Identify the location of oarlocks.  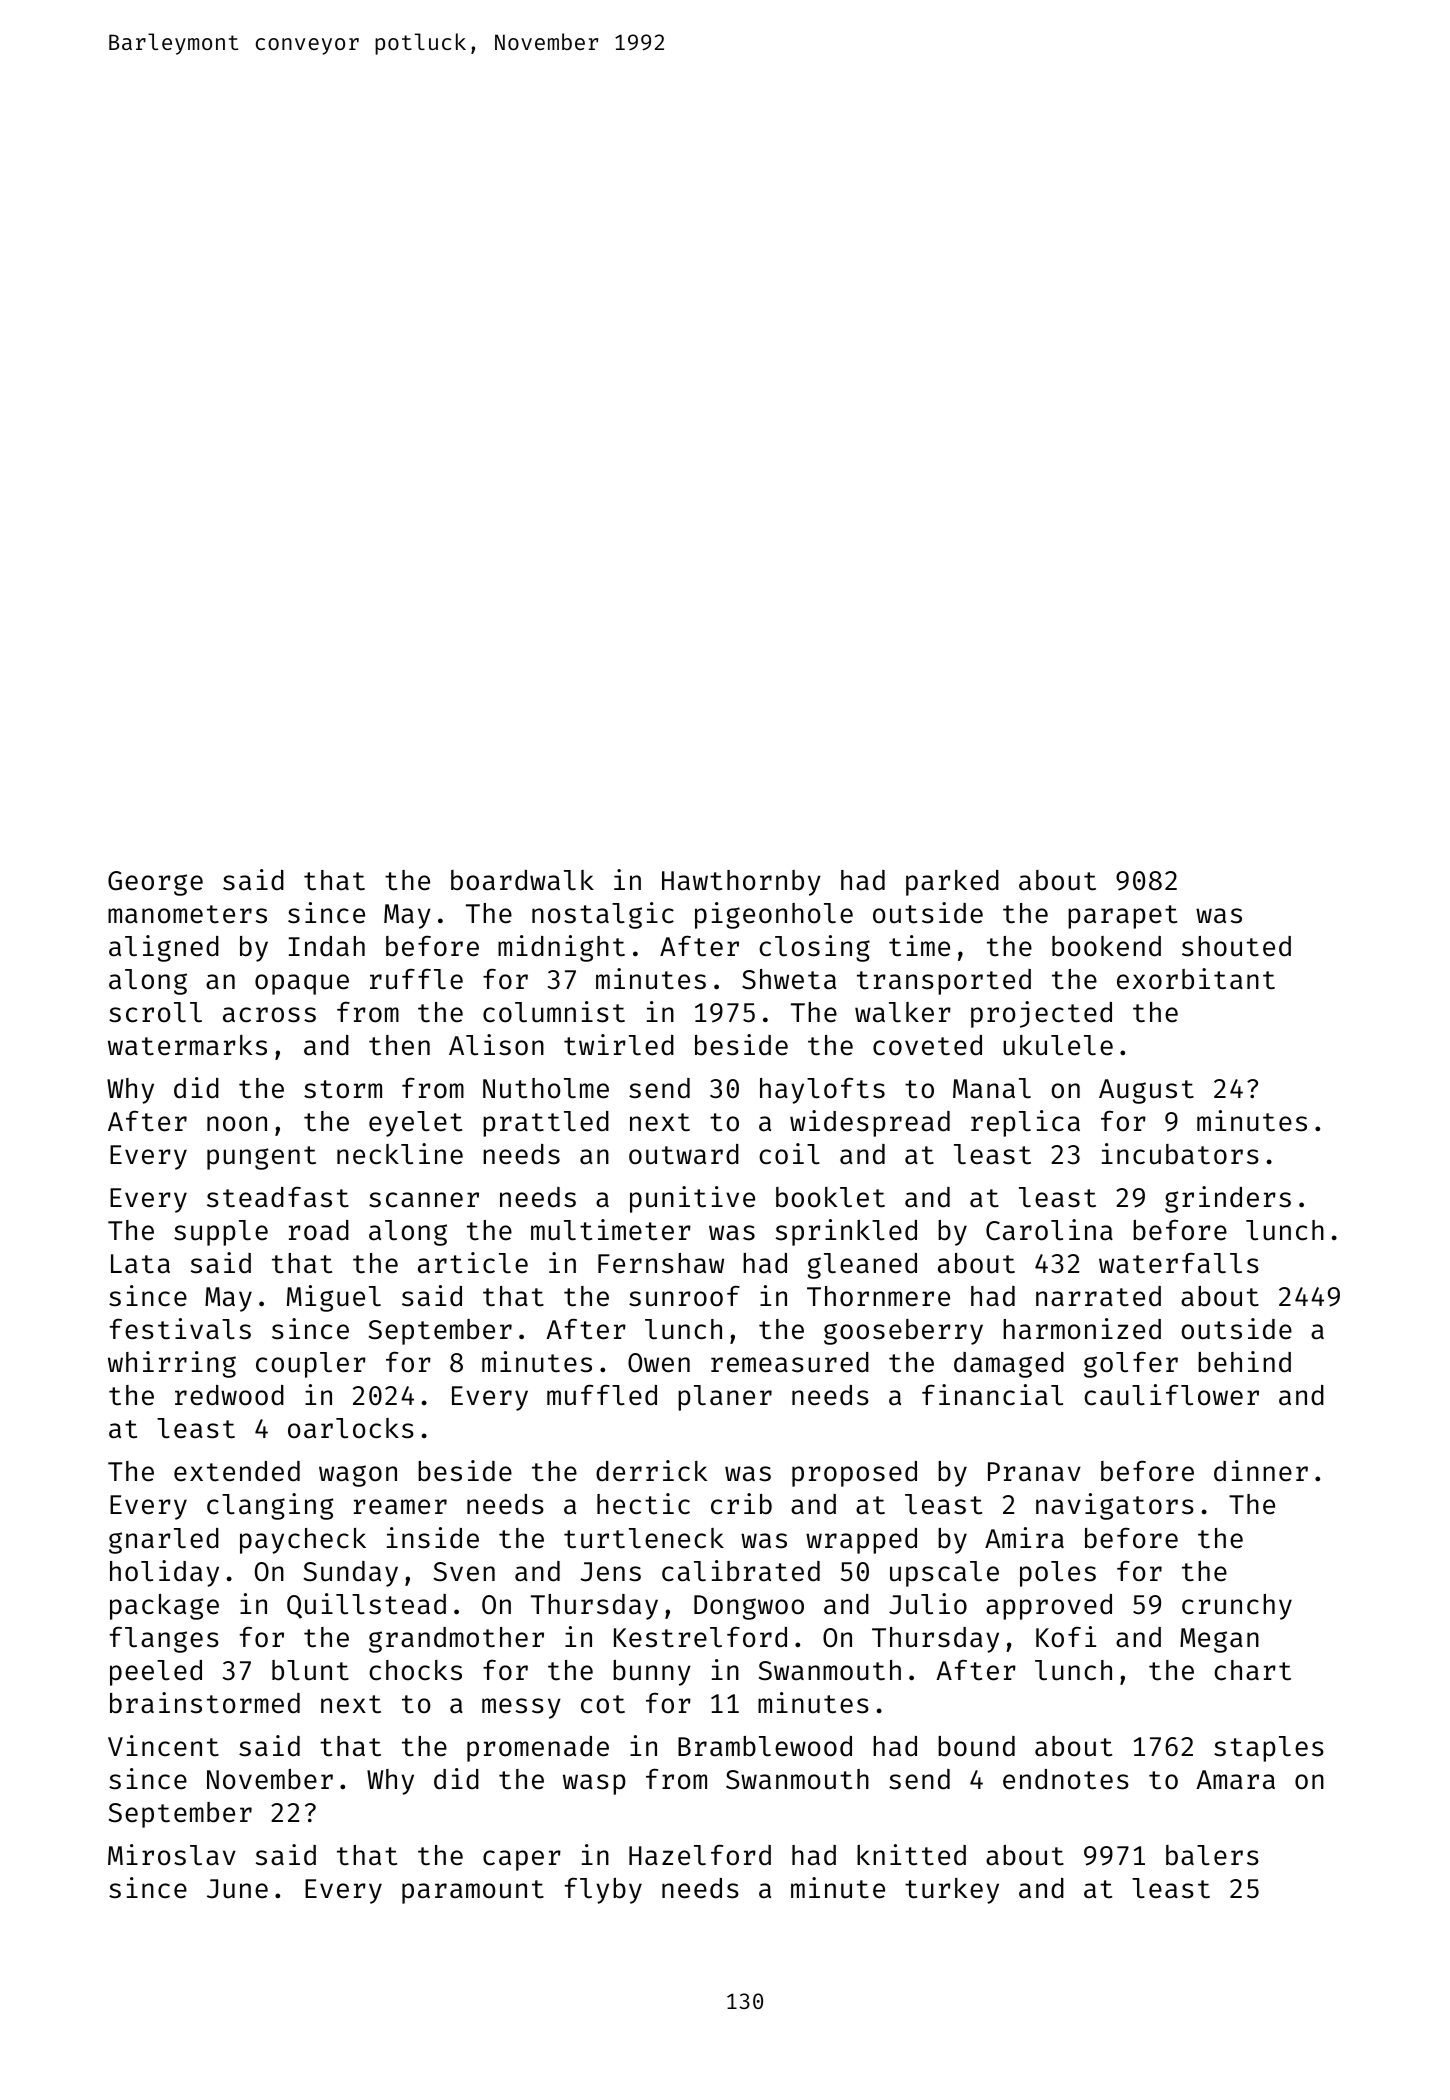
(351, 1428).
